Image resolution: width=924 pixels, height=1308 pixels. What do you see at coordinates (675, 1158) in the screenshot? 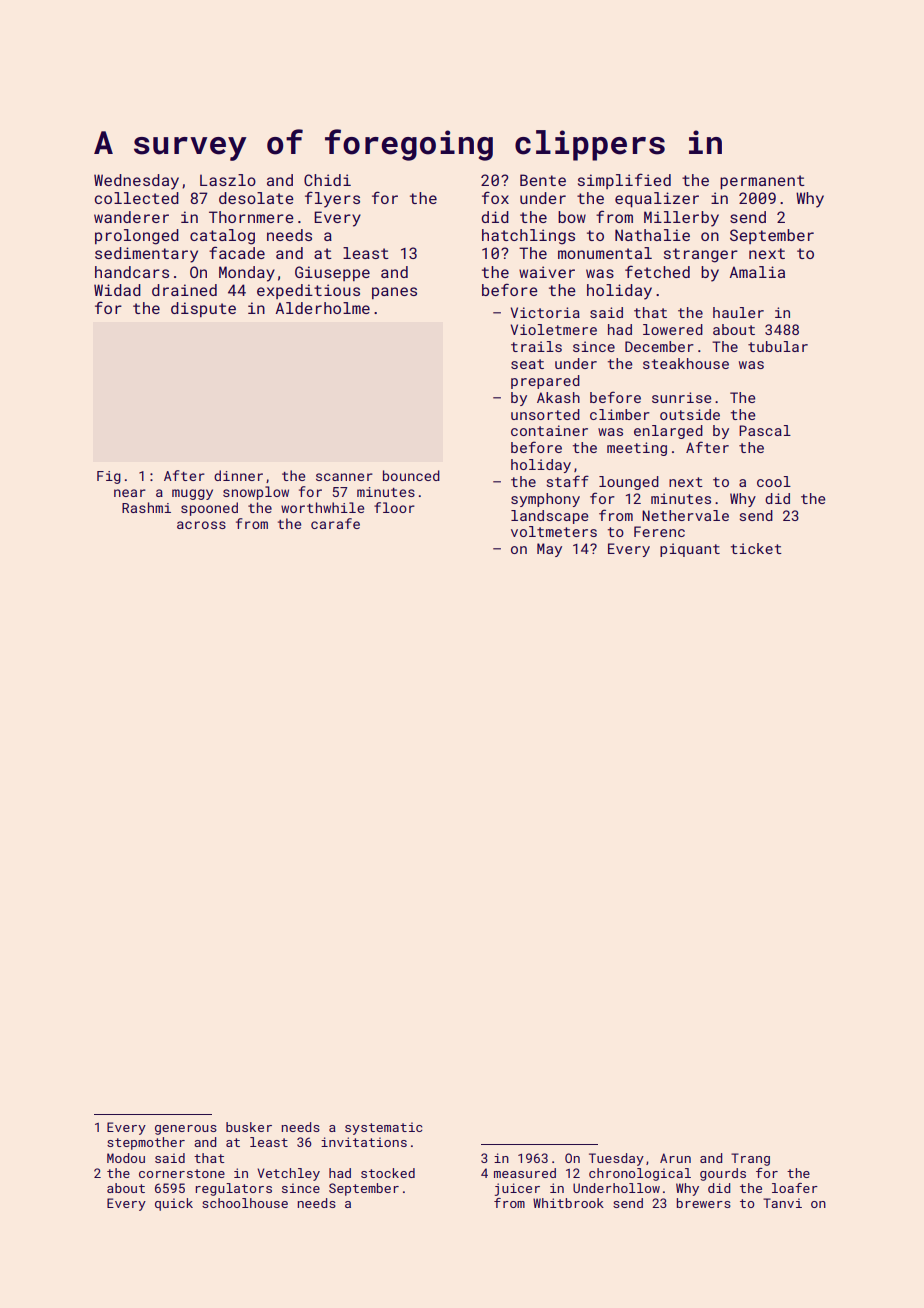
I see `Arun` at bounding box center [675, 1158].
